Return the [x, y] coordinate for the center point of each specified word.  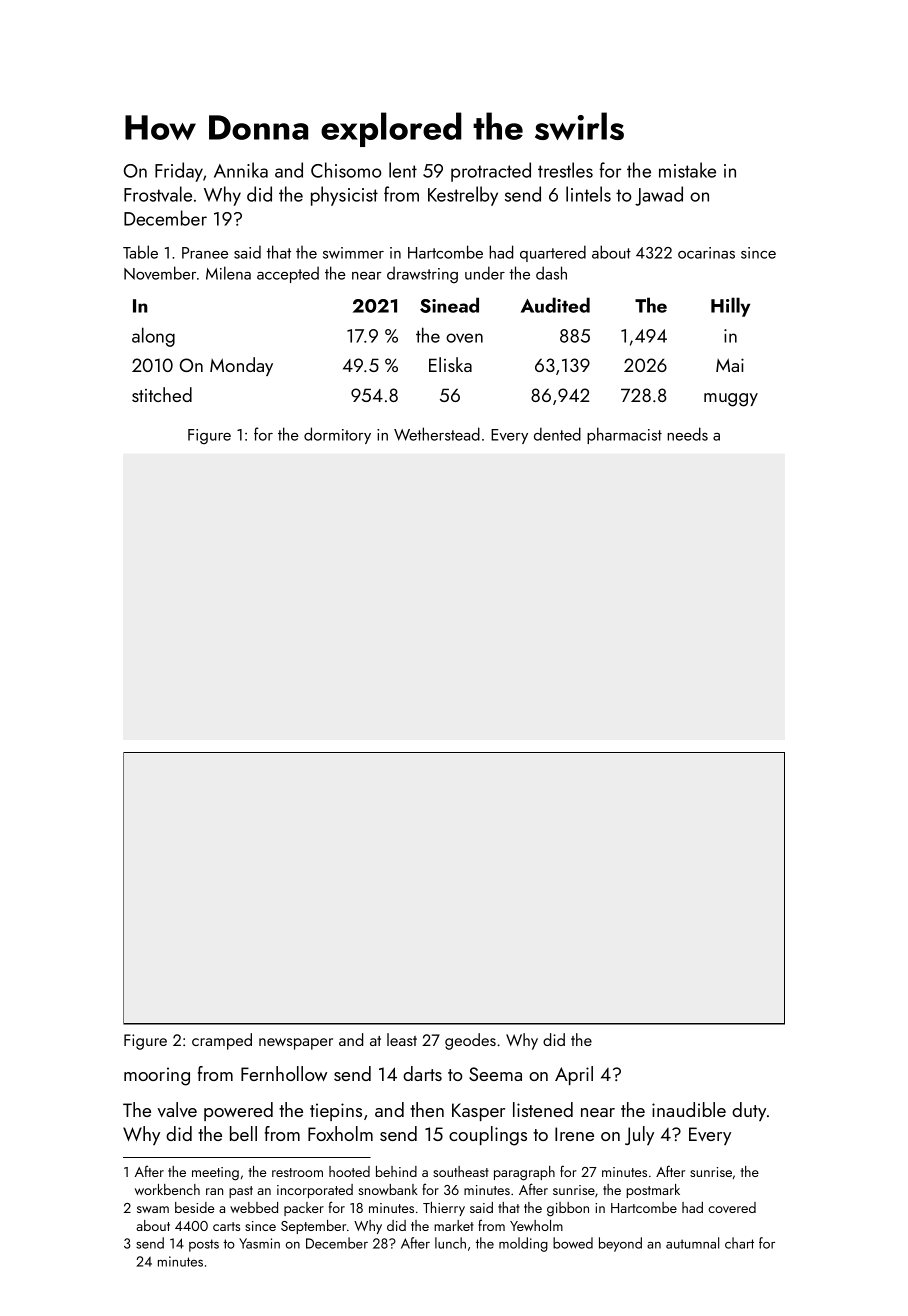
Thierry [444, 1209]
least [402, 1039]
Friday [179, 172]
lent [403, 170]
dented [557, 434]
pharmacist [624, 435]
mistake [687, 170]
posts [204, 1245]
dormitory [337, 435]
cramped [222, 1041]
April [574, 1075]
